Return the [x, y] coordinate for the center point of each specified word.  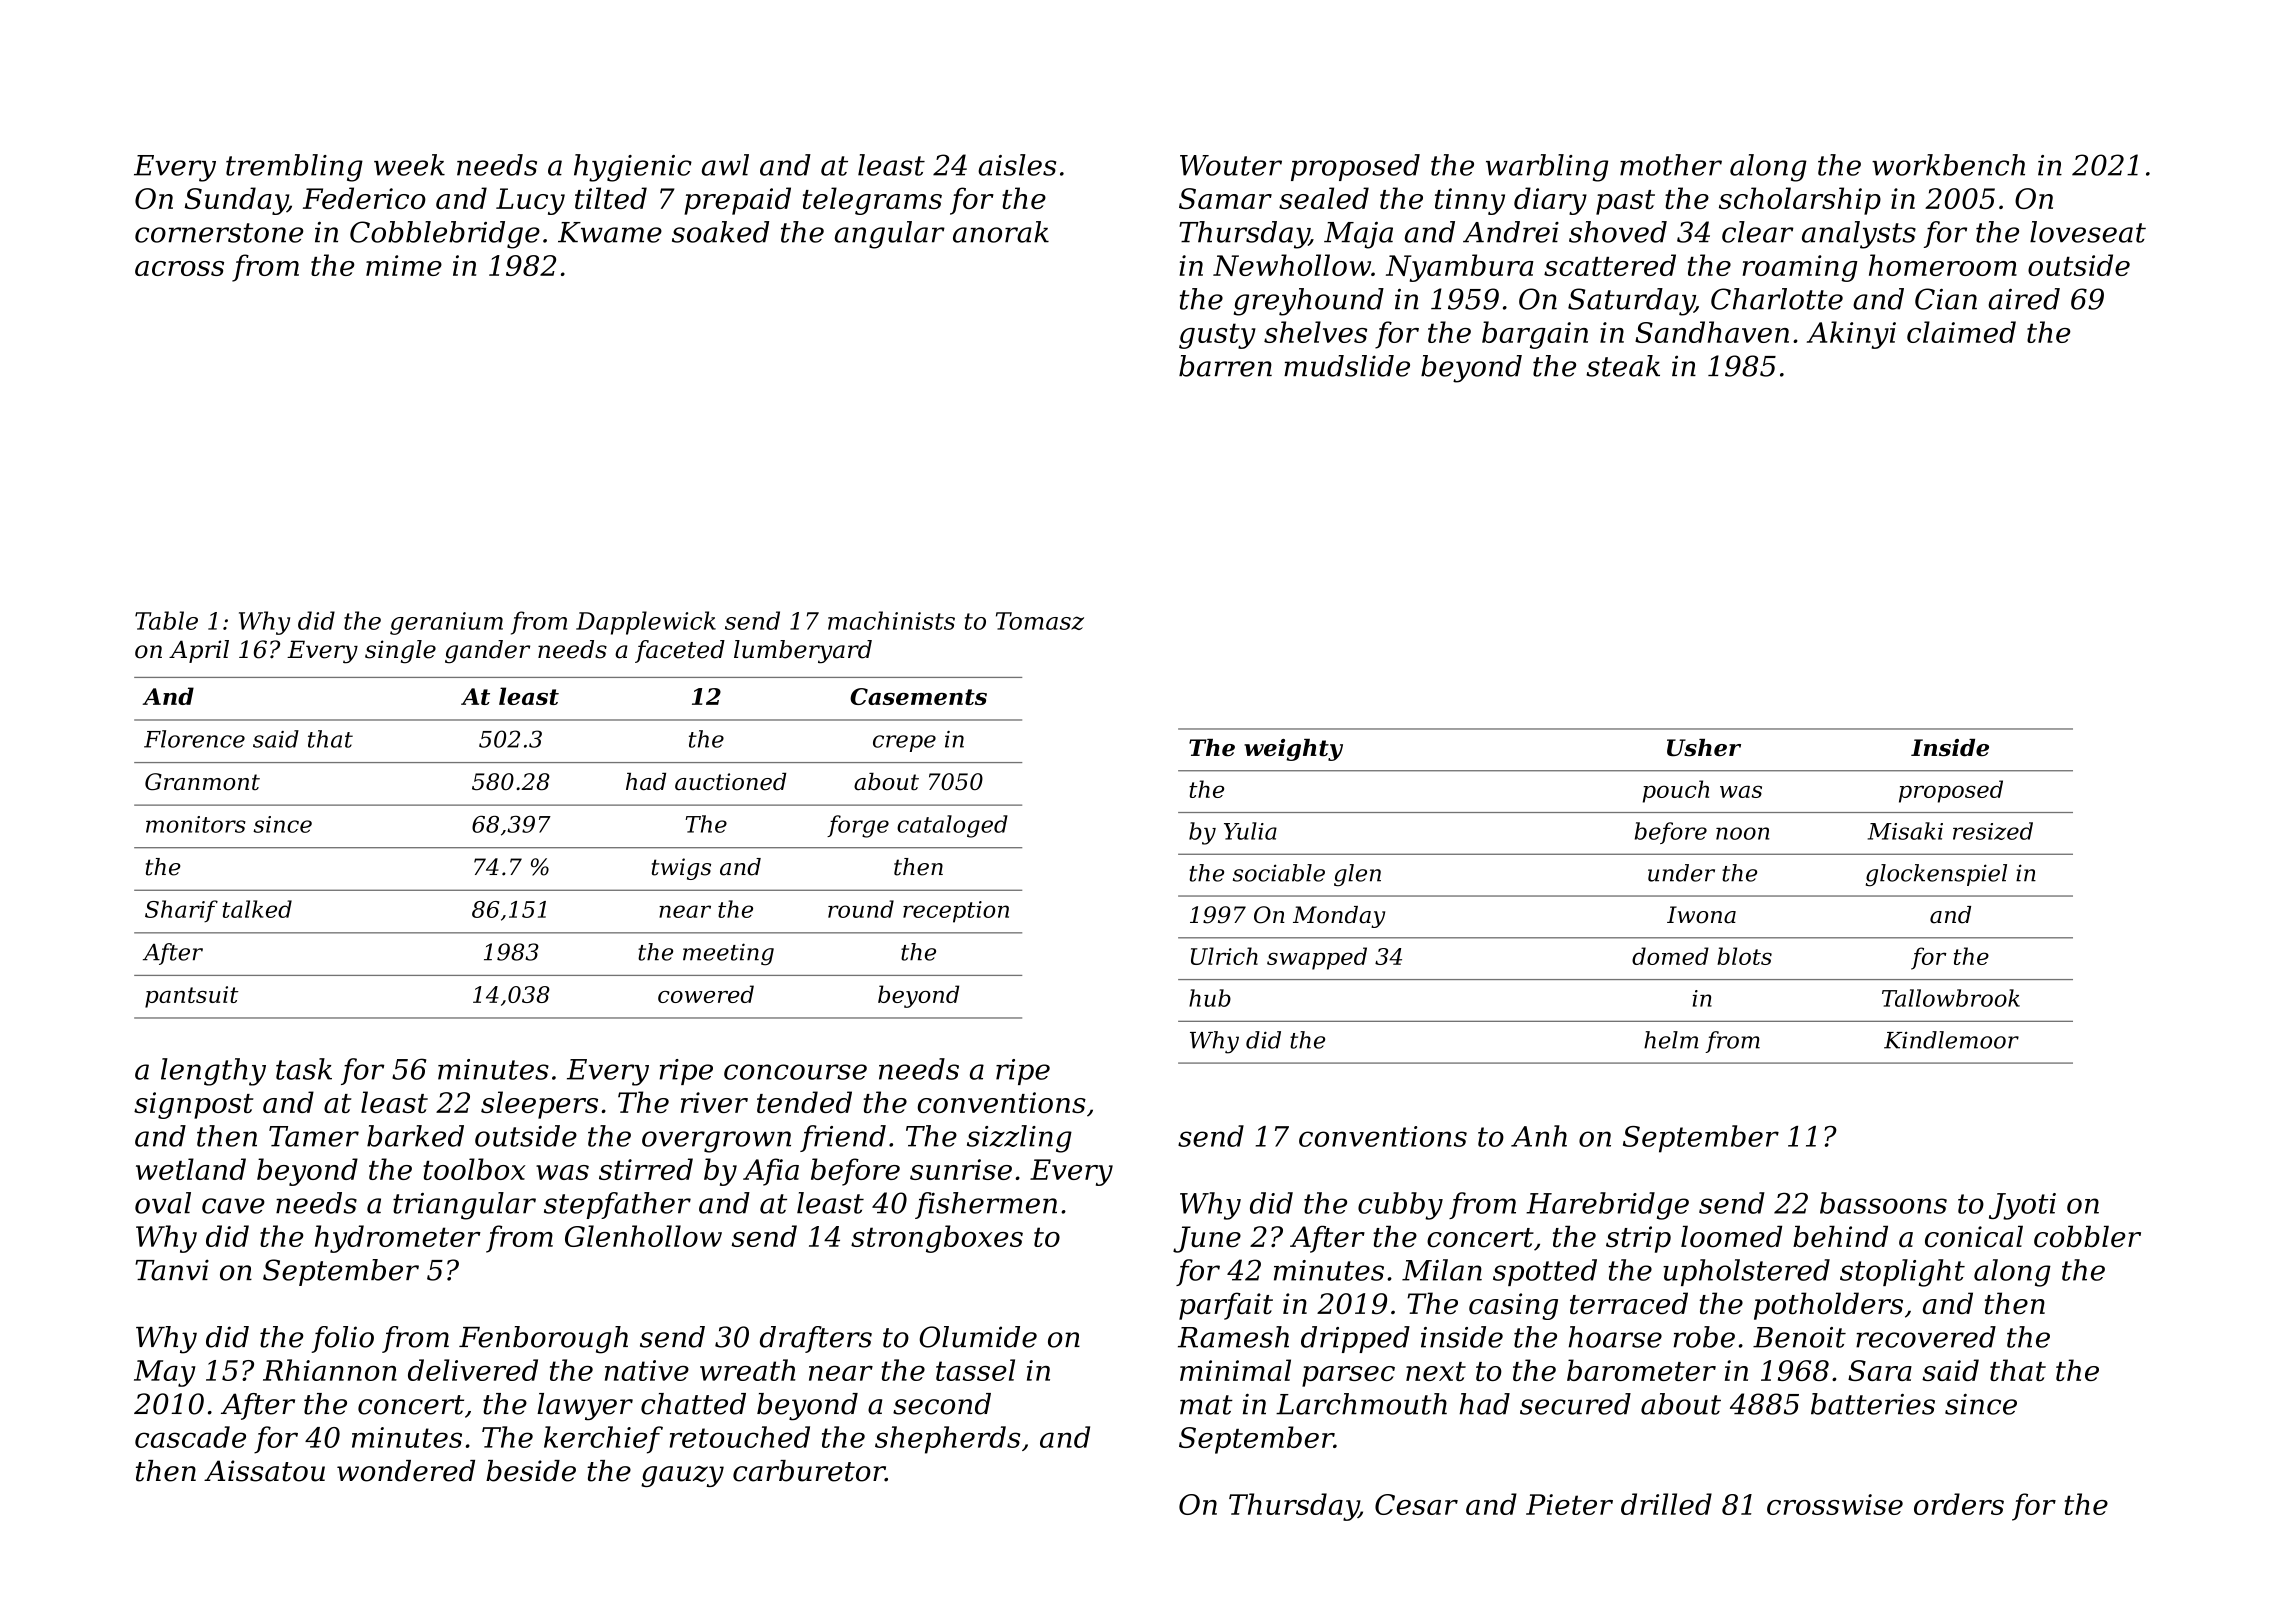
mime [404, 265]
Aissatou [264, 1471]
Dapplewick [646, 623]
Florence [194, 739]
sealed [1324, 198]
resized [1993, 831]
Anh [1539, 1136]
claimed [1961, 332]
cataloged [952, 826]
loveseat [2088, 232]
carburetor [809, 1471]
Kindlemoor [1951, 1040]
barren [1225, 366]
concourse [795, 1072]
